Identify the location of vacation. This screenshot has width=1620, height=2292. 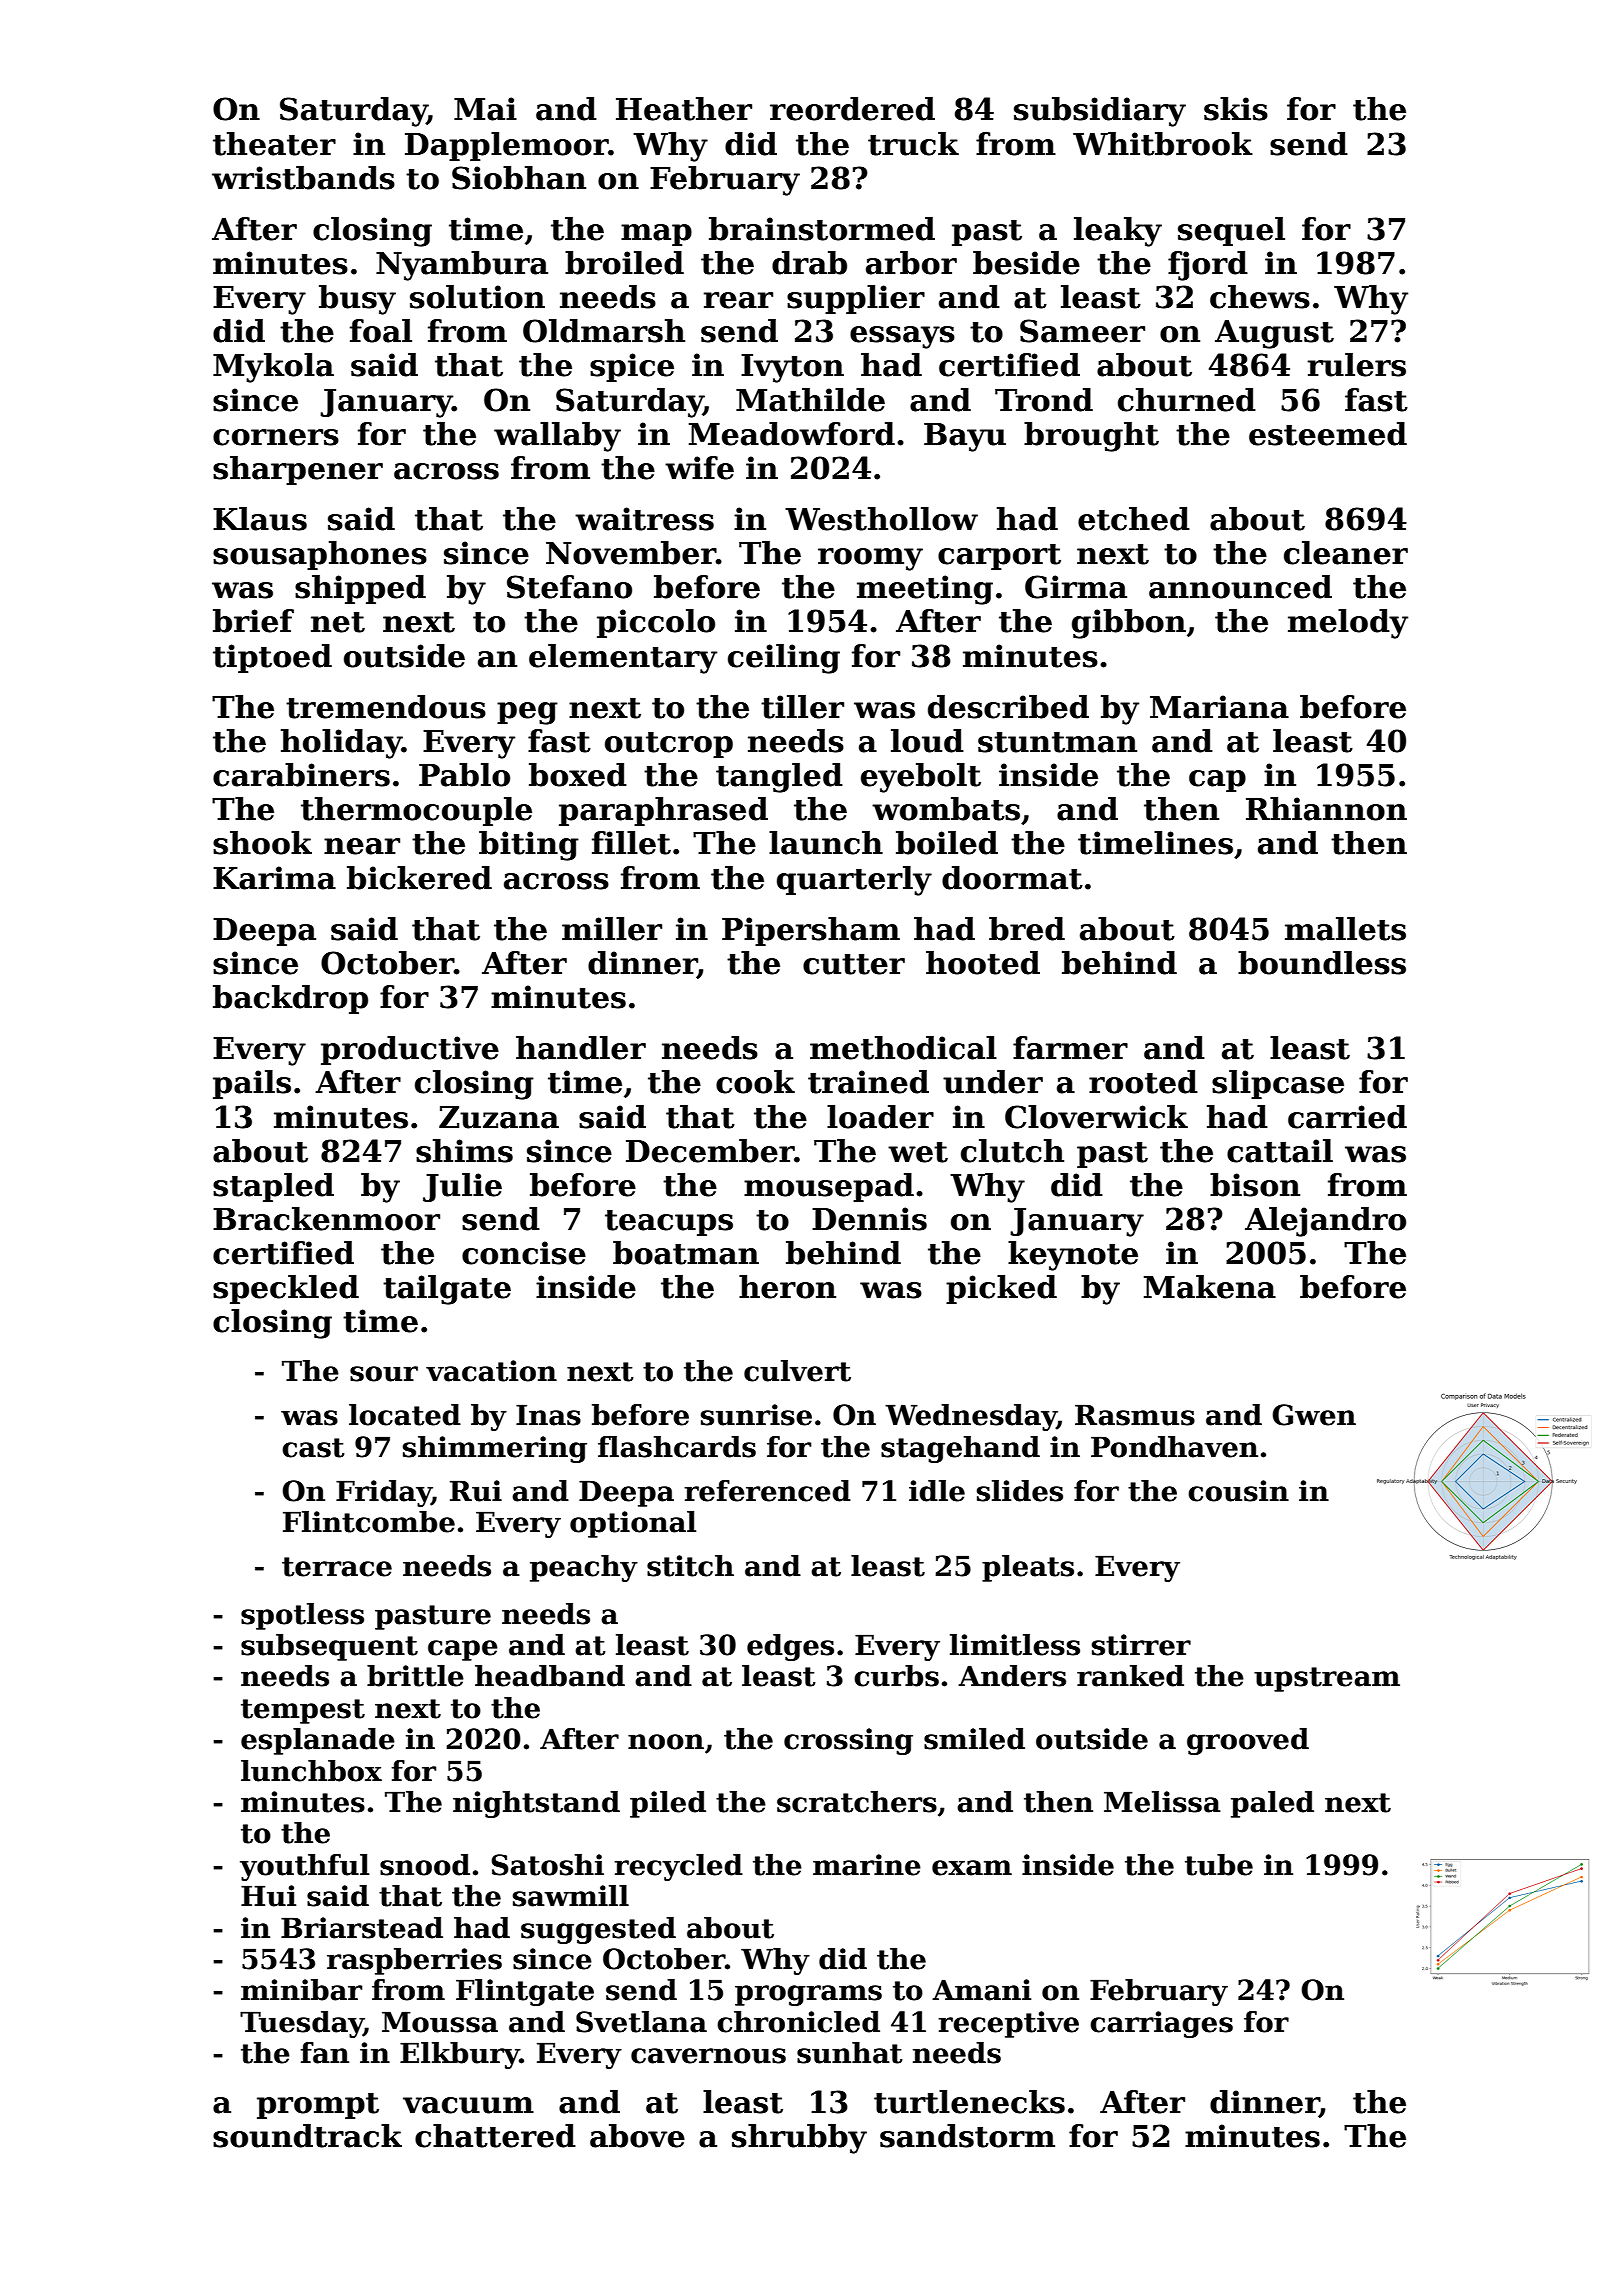
(491, 1371).
